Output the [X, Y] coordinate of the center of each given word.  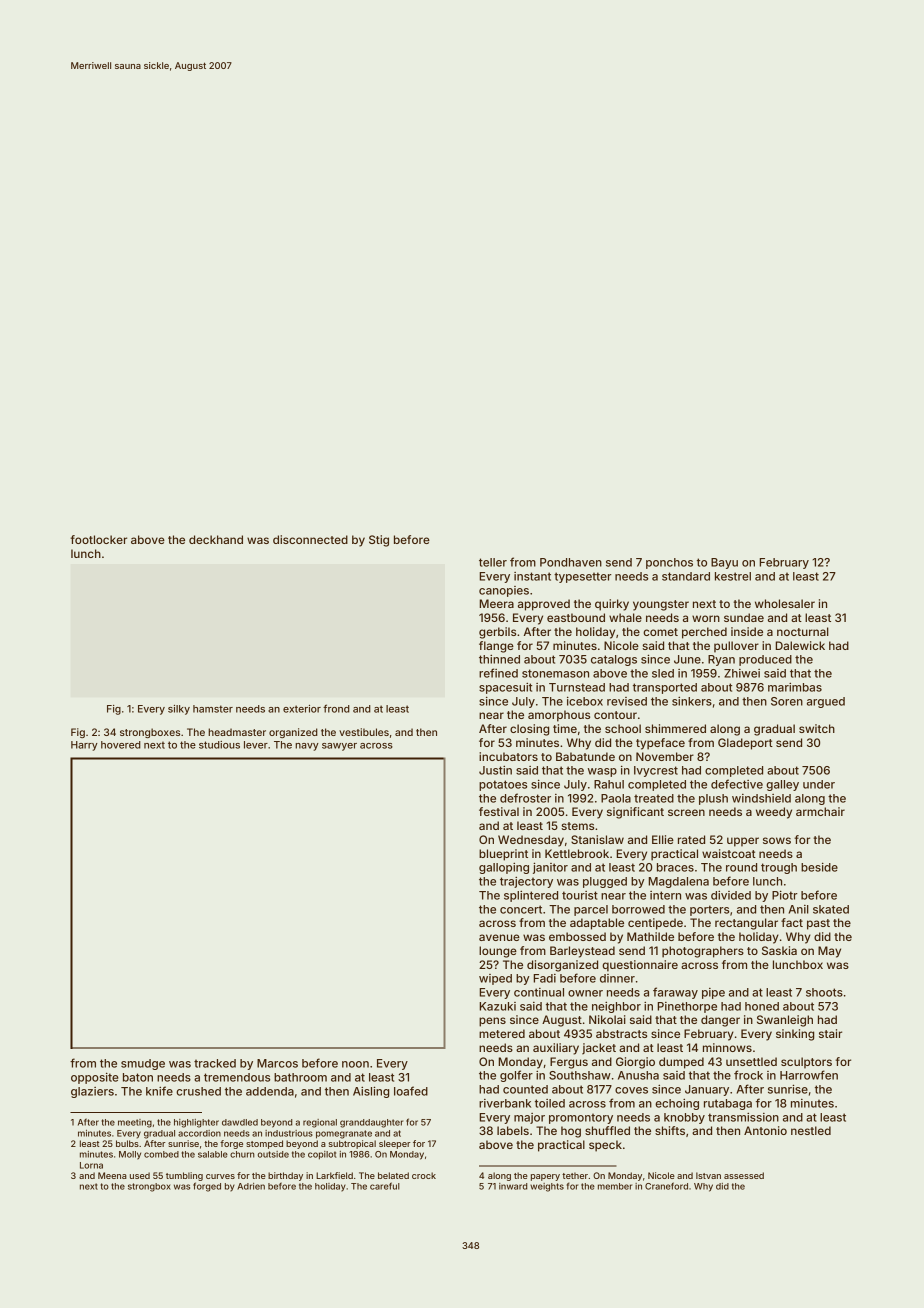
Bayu [724, 563]
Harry [84, 746]
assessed [744, 1175]
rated [691, 839]
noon [355, 1064]
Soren [787, 701]
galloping [504, 868]
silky [179, 710]
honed [762, 1006]
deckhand [216, 539]
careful [385, 1186]
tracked [215, 1063]
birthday [285, 1176]
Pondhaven [571, 562]
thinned [499, 659]
